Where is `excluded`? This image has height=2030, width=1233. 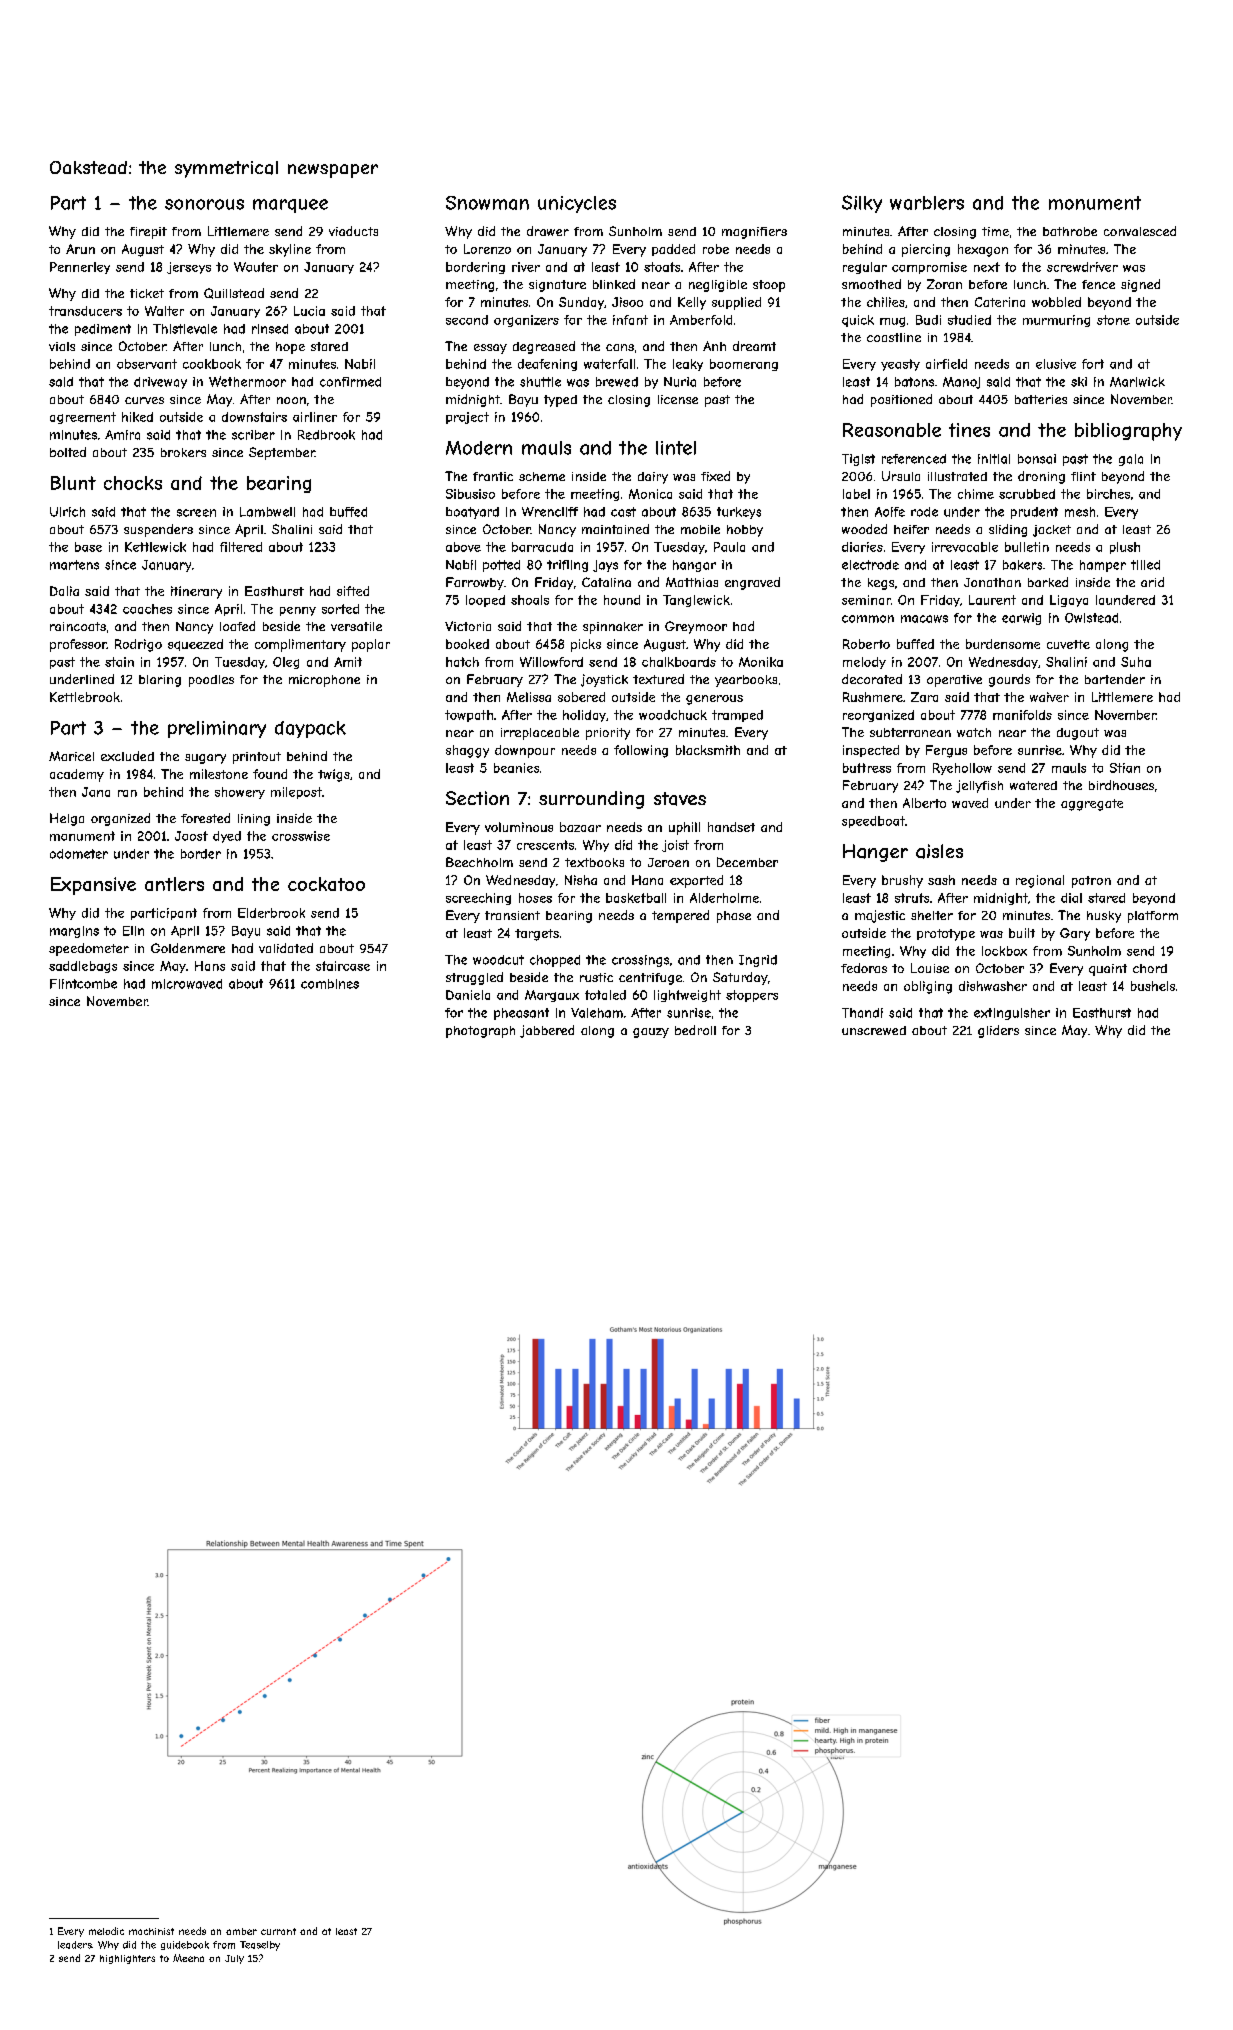
excluded is located at coordinates (127, 756).
